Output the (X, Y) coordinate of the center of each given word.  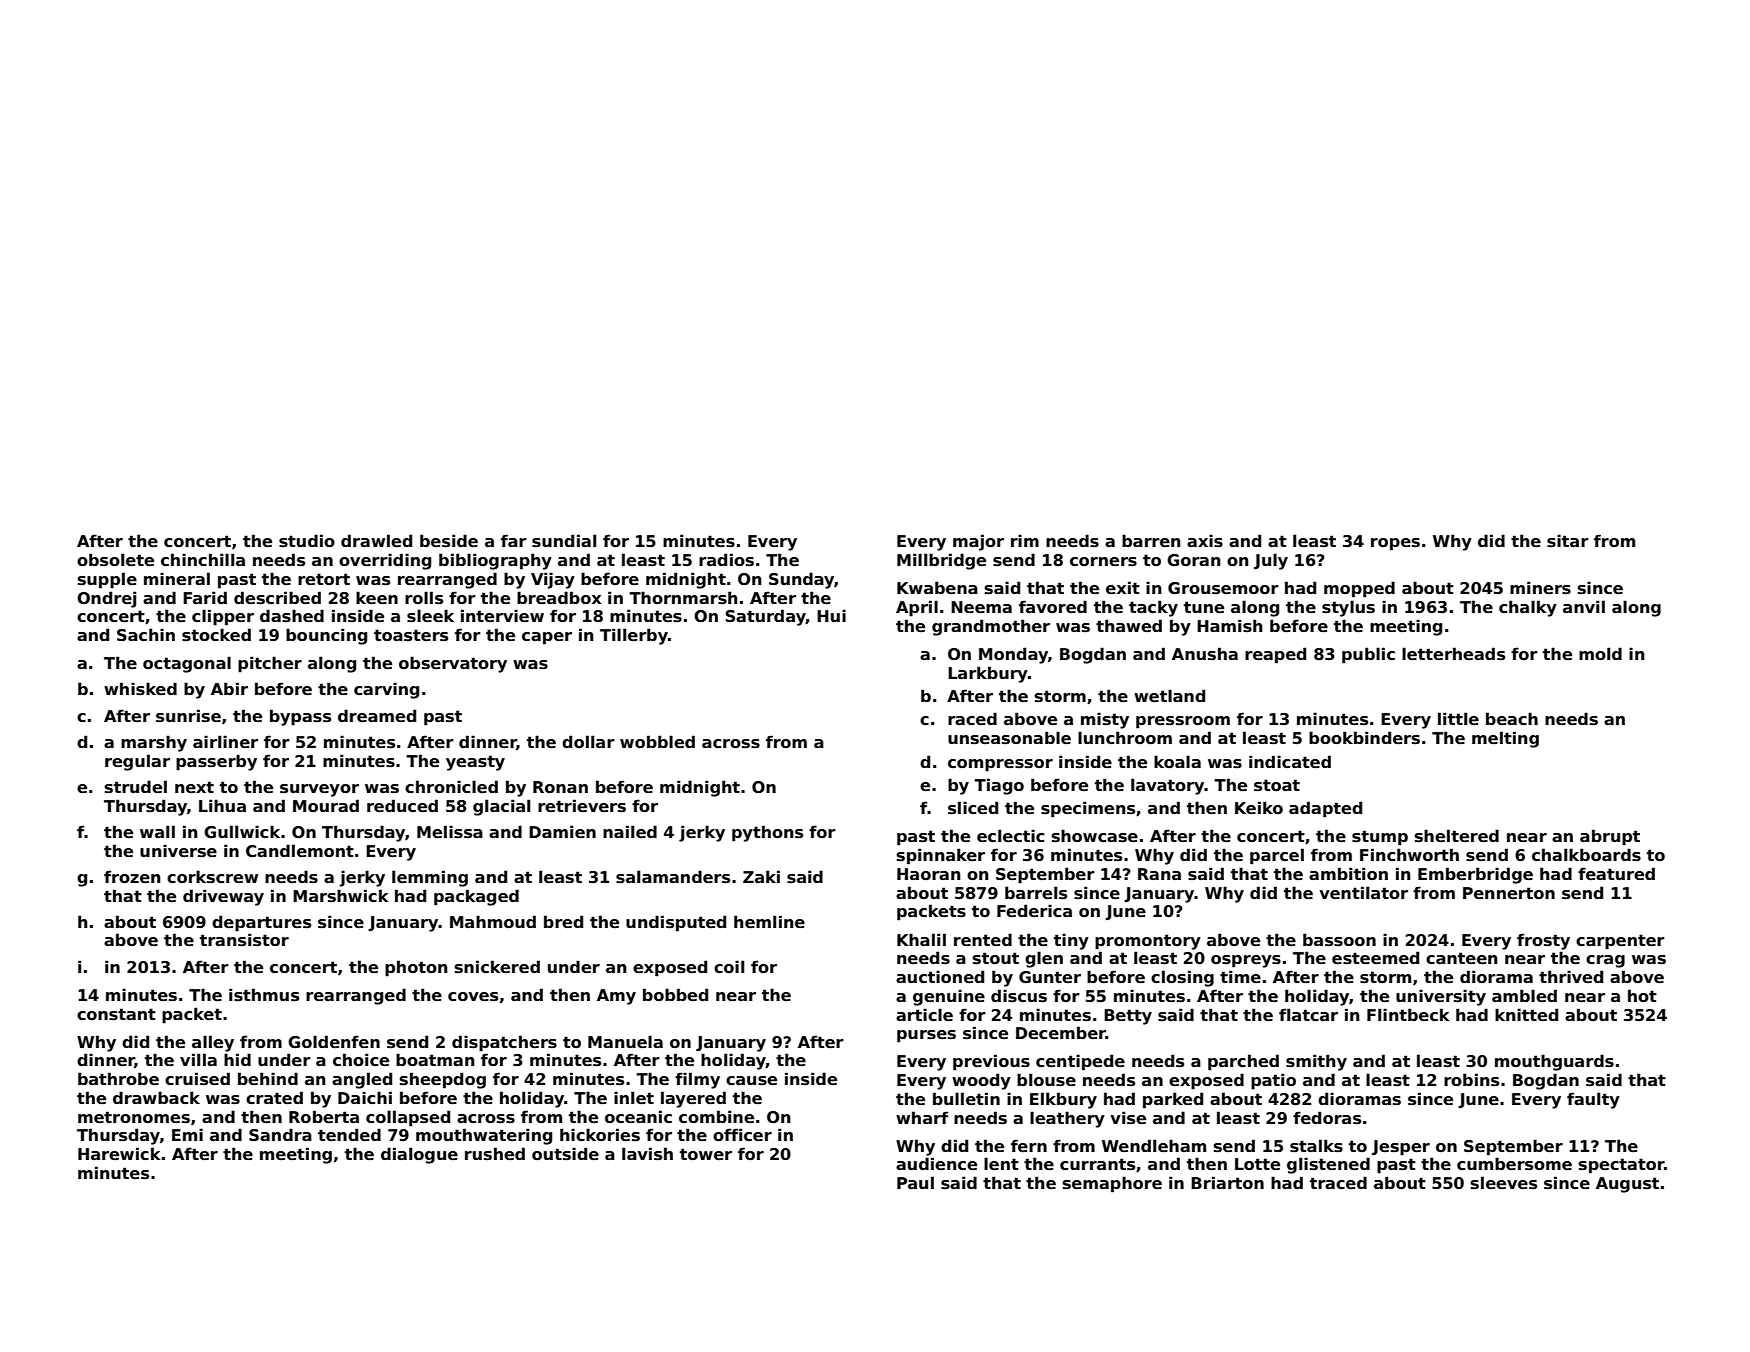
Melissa (450, 832)
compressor (1000, 765)
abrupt (1610, 837)
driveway (223, 897)
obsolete (115, 560)
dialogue (419, 1155)
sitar (1568, 541)
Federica (1034, 911)
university (1441, 997)
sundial (564, 541)
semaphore (1112, 1184)
